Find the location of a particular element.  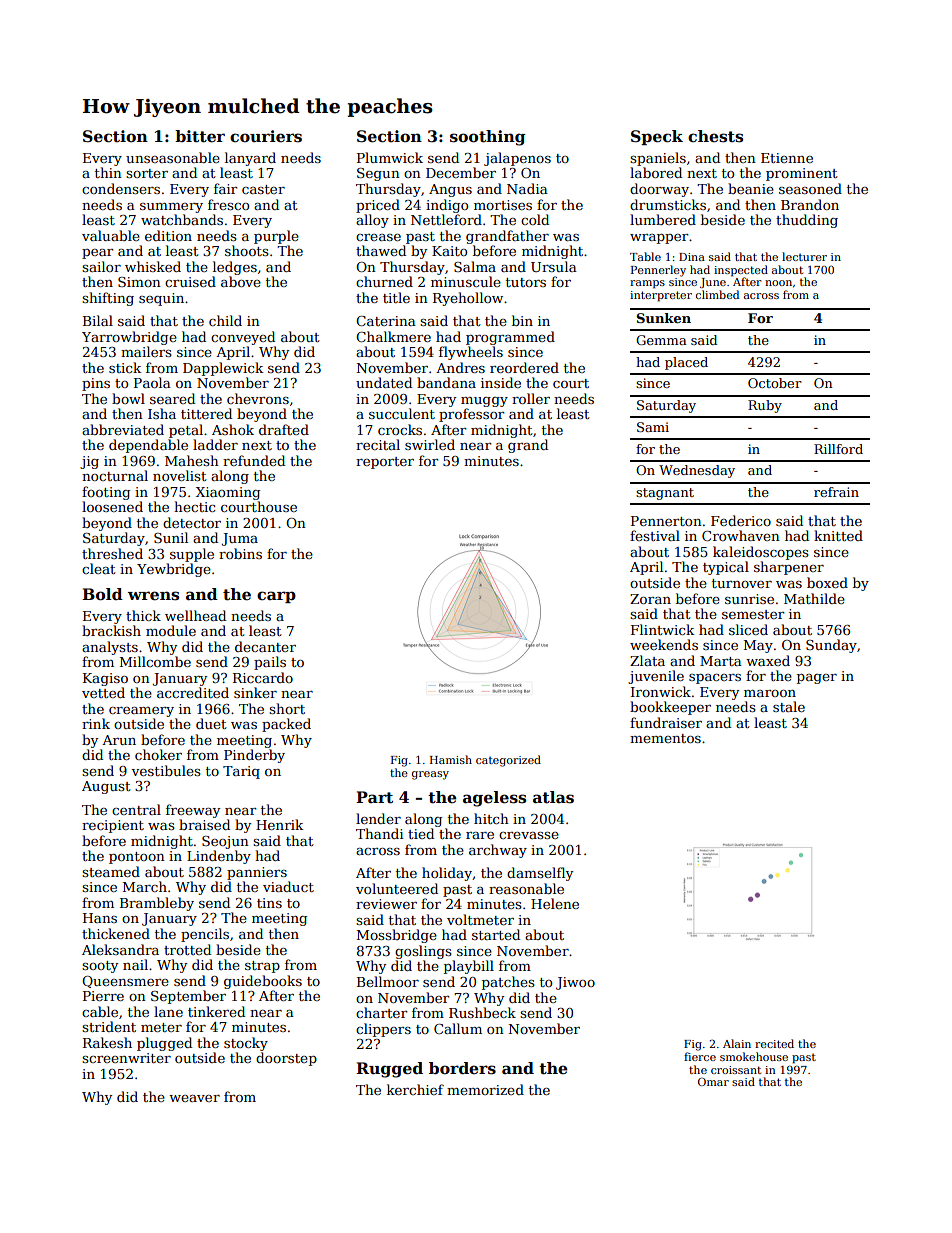

Dapplewick is located at coordinates (223, 369).
